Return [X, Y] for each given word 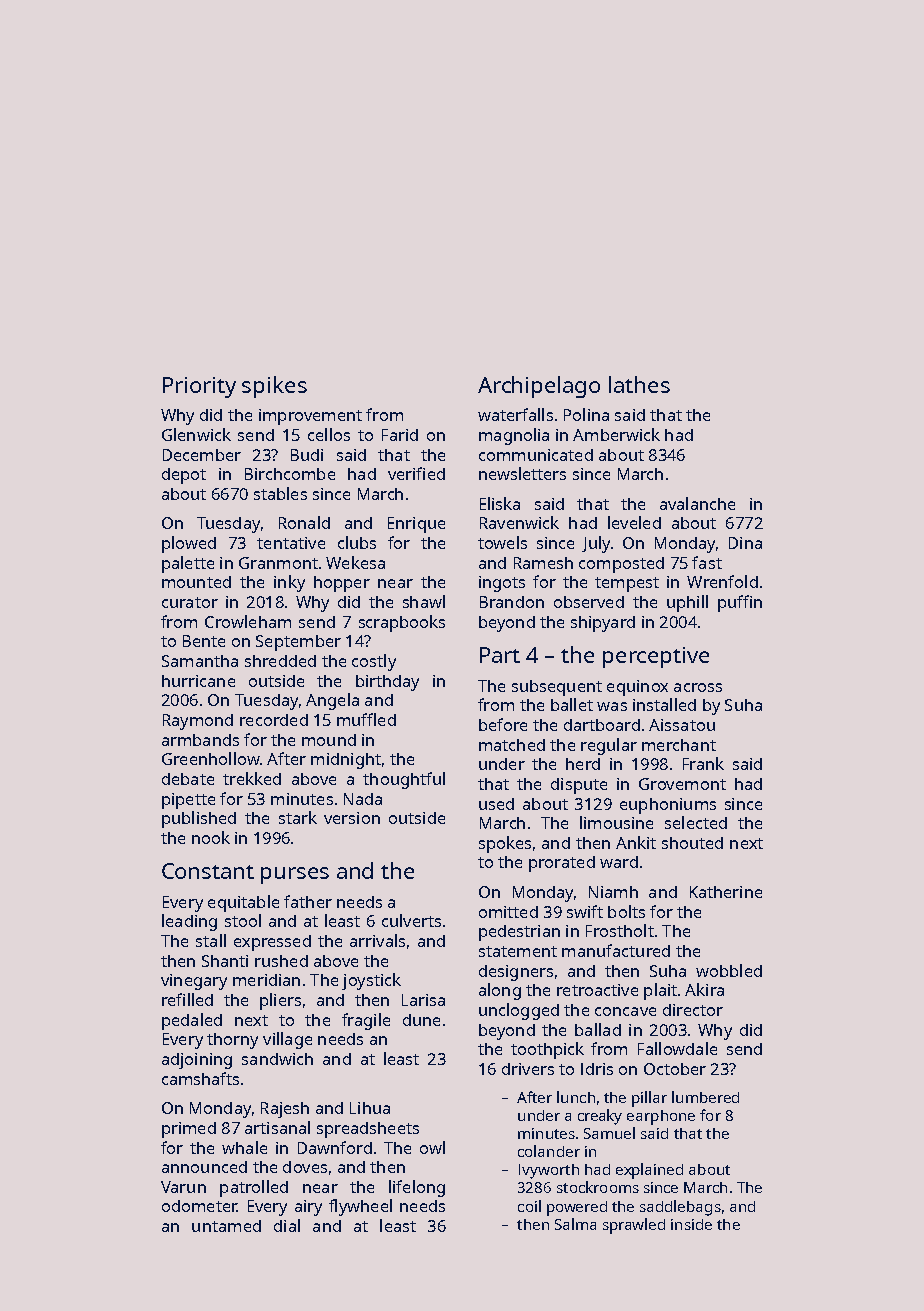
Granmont [278, 563]
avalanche [697, 503]
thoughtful [404, 780]
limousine [616, 822]
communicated [536, 455]
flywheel [360, 1207]
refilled [187, 999]
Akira [704, 989]
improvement [310, 417]
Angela [332, 701]
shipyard [603, 624]
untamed [226, 1226]
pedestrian [519, 933]
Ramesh [543, 563]
